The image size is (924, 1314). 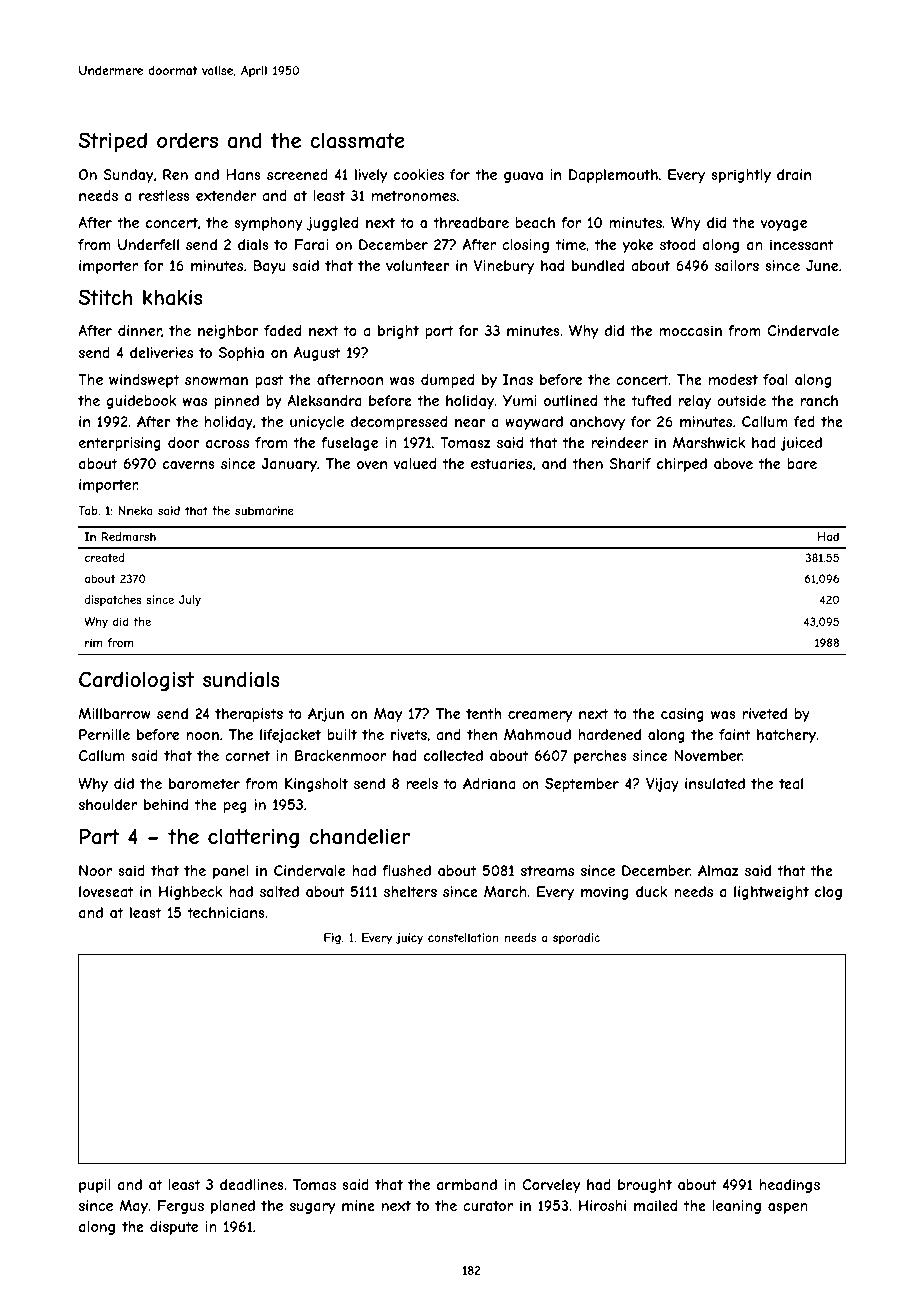 What do you see at coordinates (372, 465) in the document?
I see `oven` at bounding box center [372, 465].
